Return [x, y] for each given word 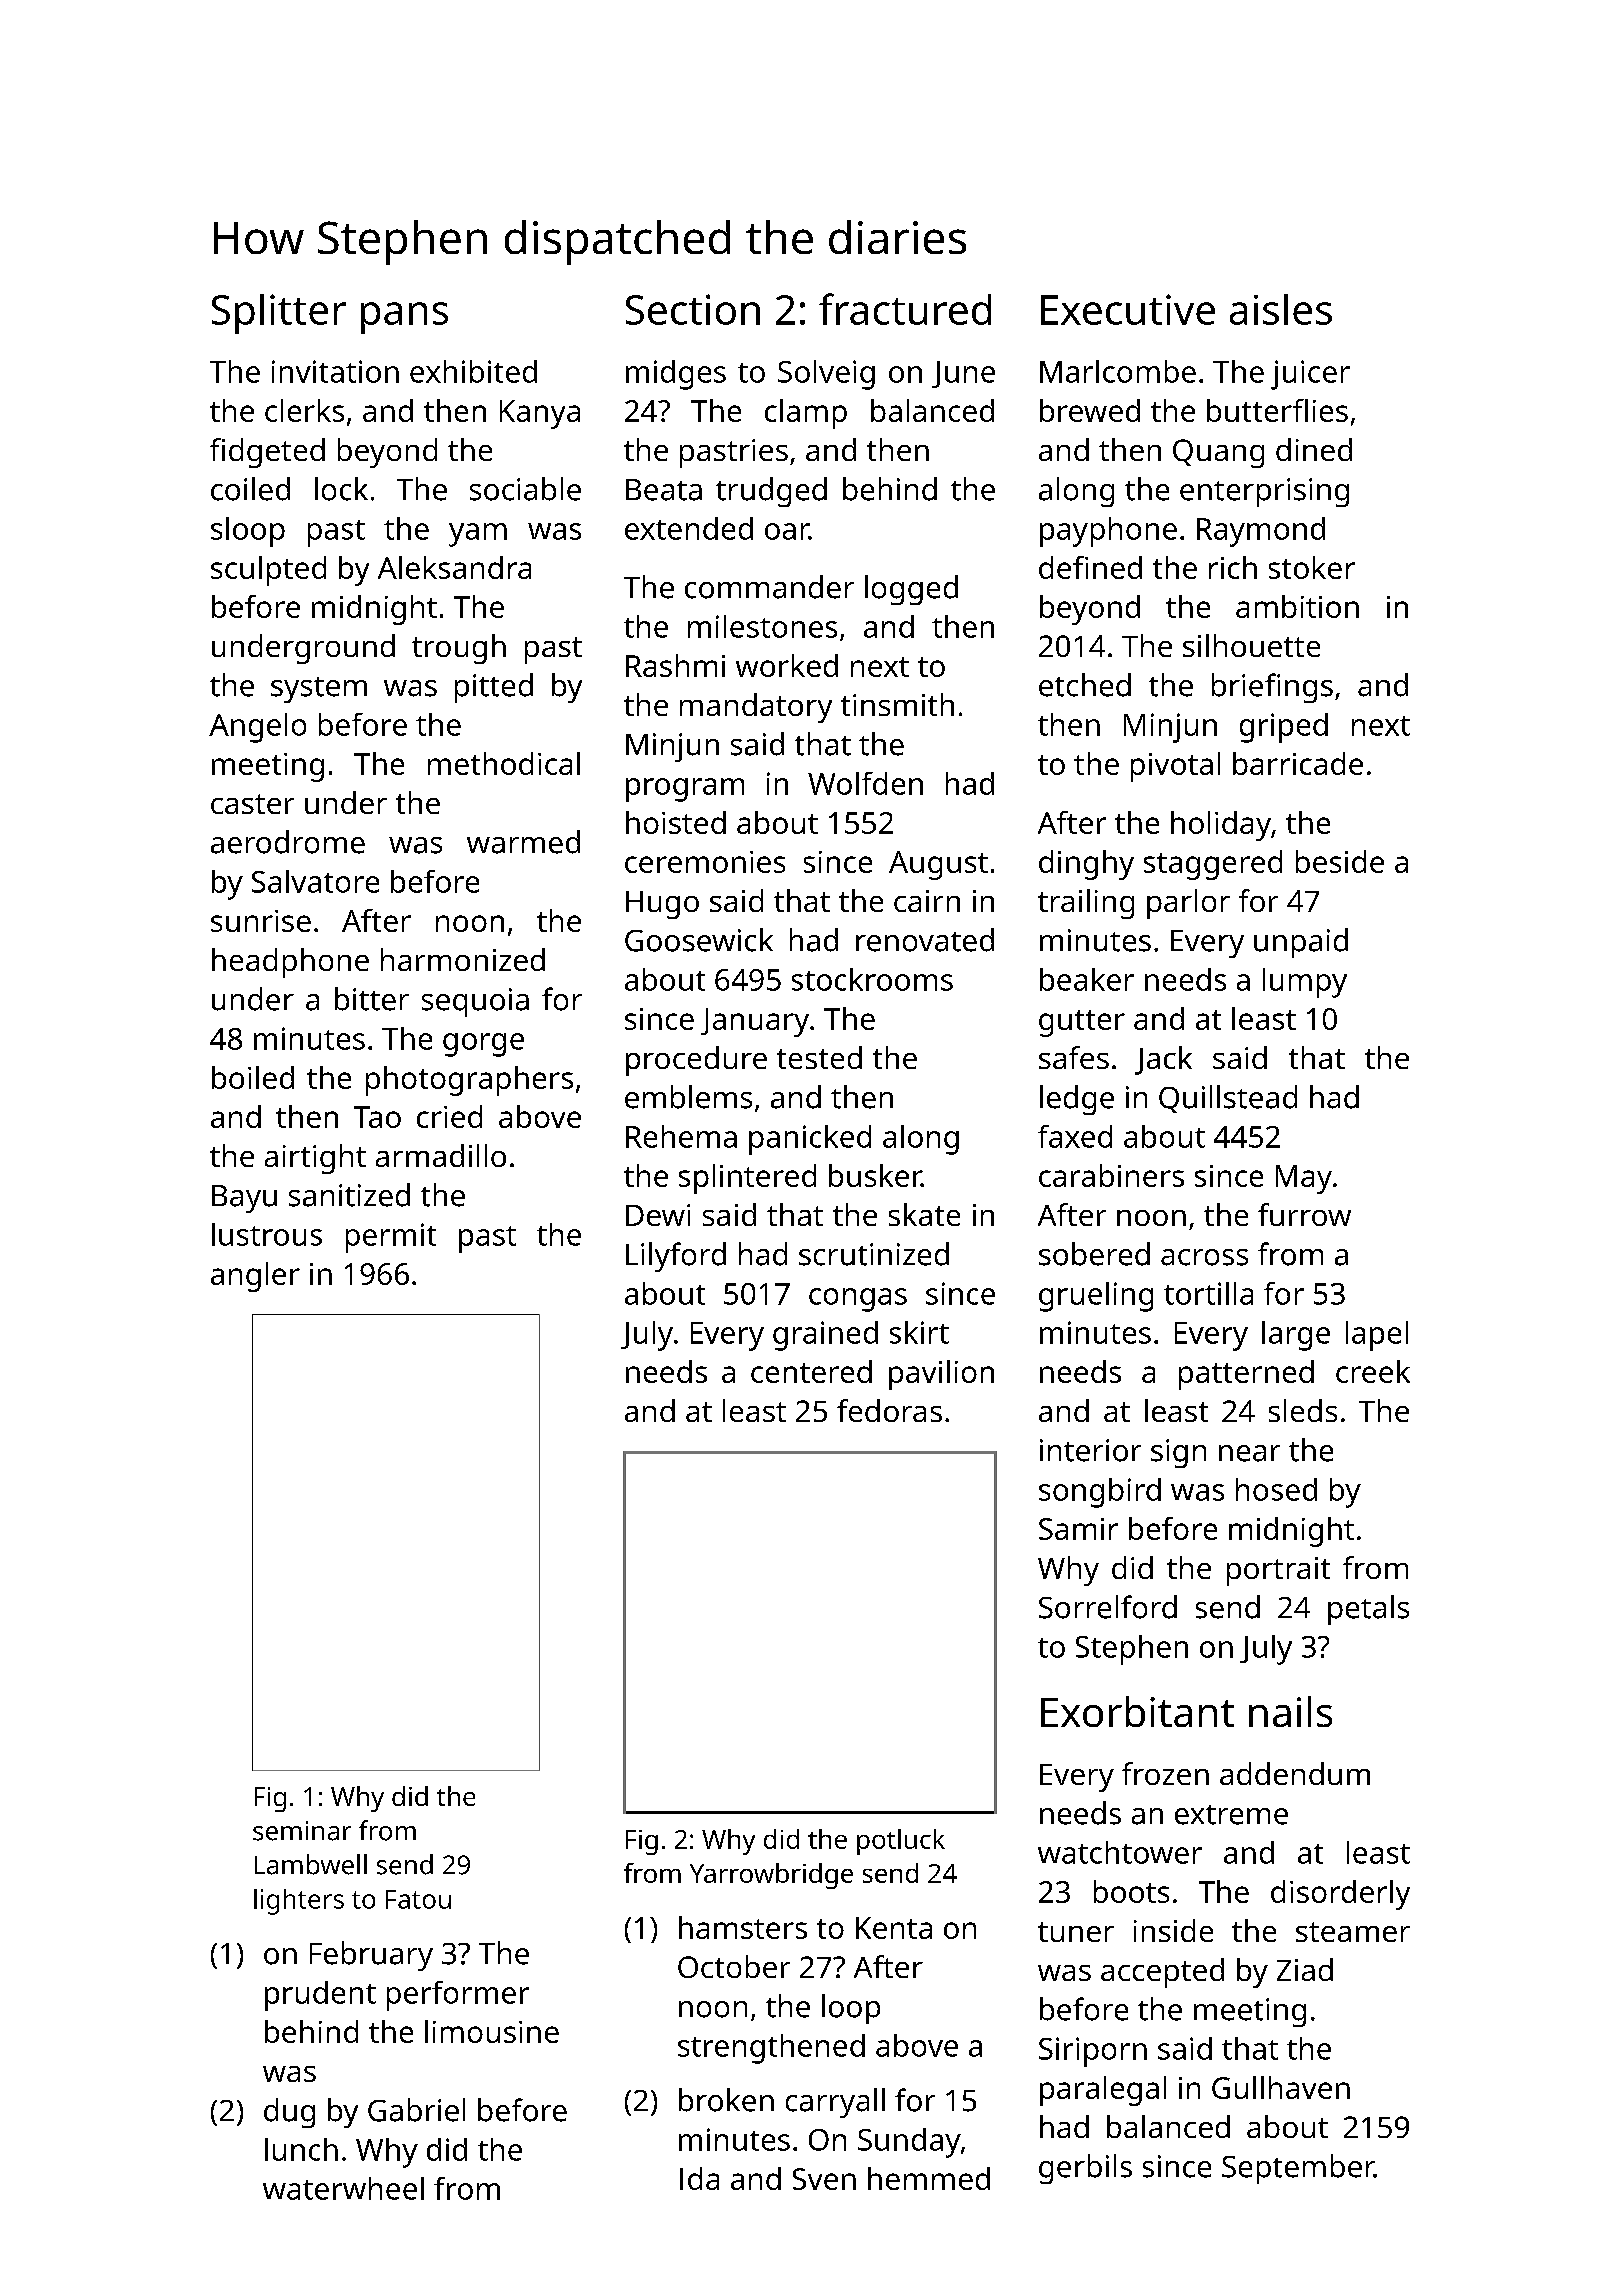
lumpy [1305, 983]
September [1298, 2169]
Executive [1128, 309]
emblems [688, 1097]
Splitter [279, 314]
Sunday [909, 2143]
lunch [301, 2149]
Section [693, 309]
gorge [483, 1045]
